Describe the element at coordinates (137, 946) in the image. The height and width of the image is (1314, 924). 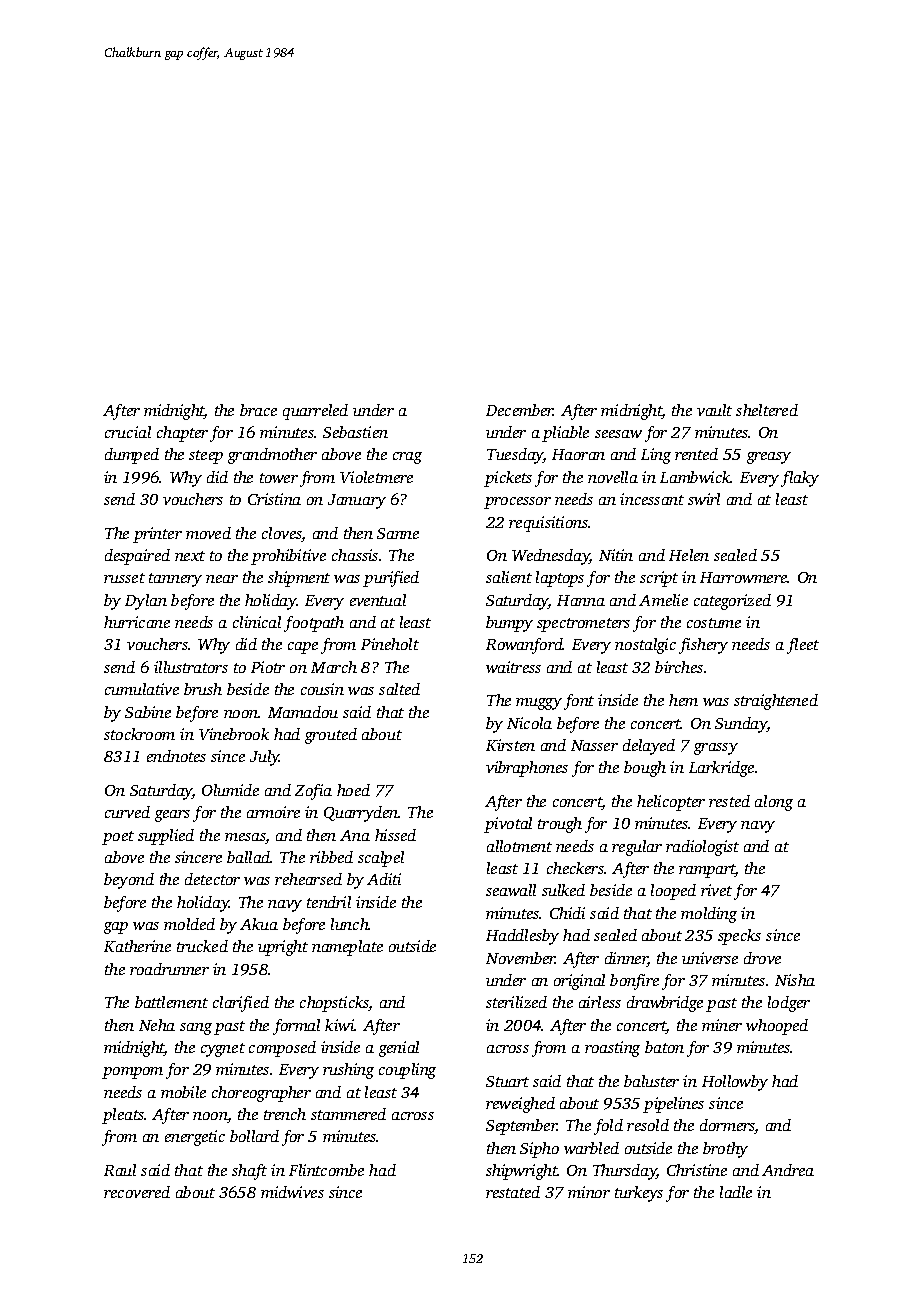
I see `Katherine` at that location.
